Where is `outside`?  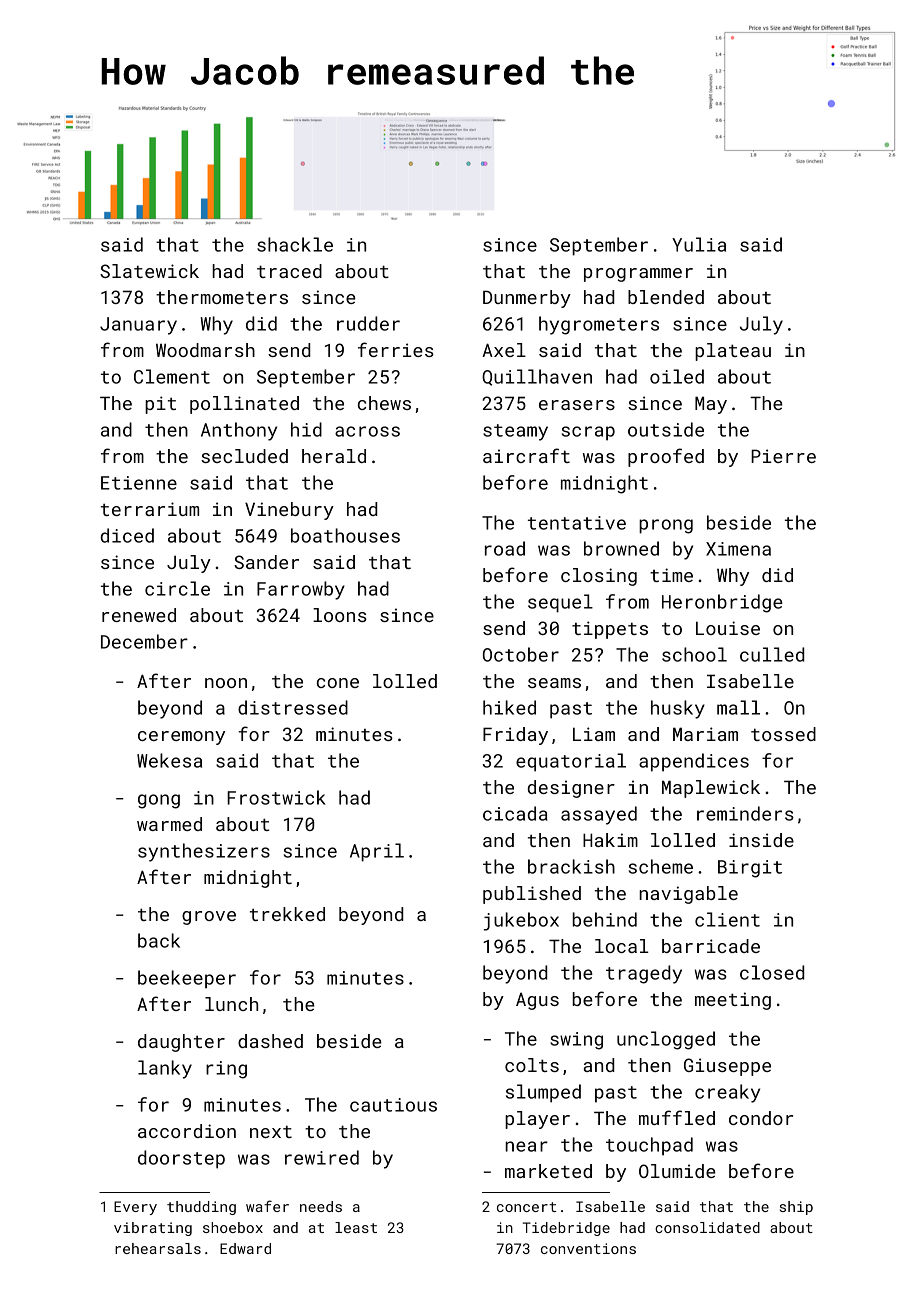 outside is located at coordinates (666, 429).
